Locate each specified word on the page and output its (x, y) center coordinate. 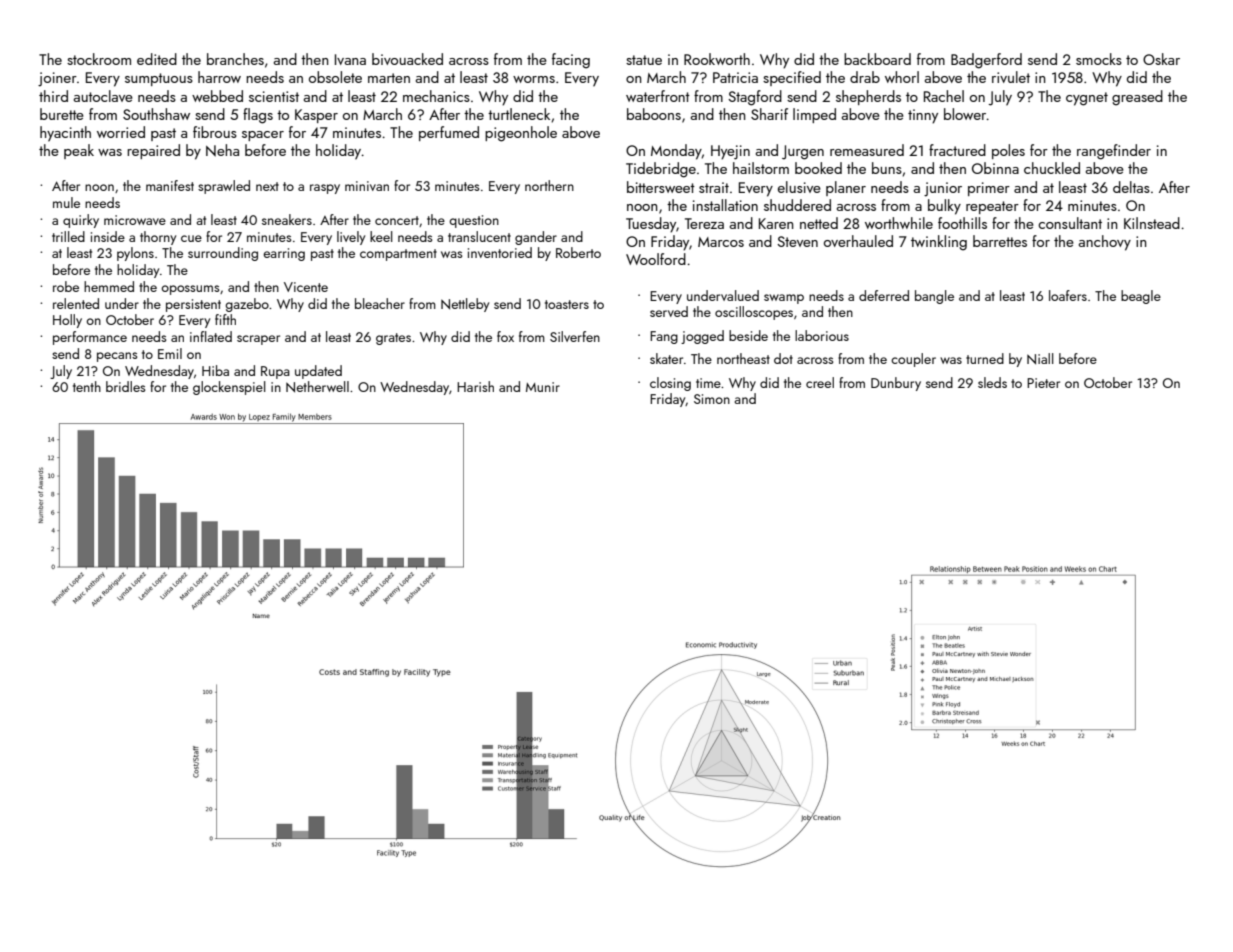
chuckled (1052, 168)
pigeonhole (521, 134)
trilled (68, 236)
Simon (712, 399)
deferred (884, 295)
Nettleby (465, 305)
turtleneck (519, 114)
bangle (934, 297)
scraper (258, 340)
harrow (219, 77)
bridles (125, 386)
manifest (170, 185)
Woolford (656, 259)
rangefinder (1114, 152)
